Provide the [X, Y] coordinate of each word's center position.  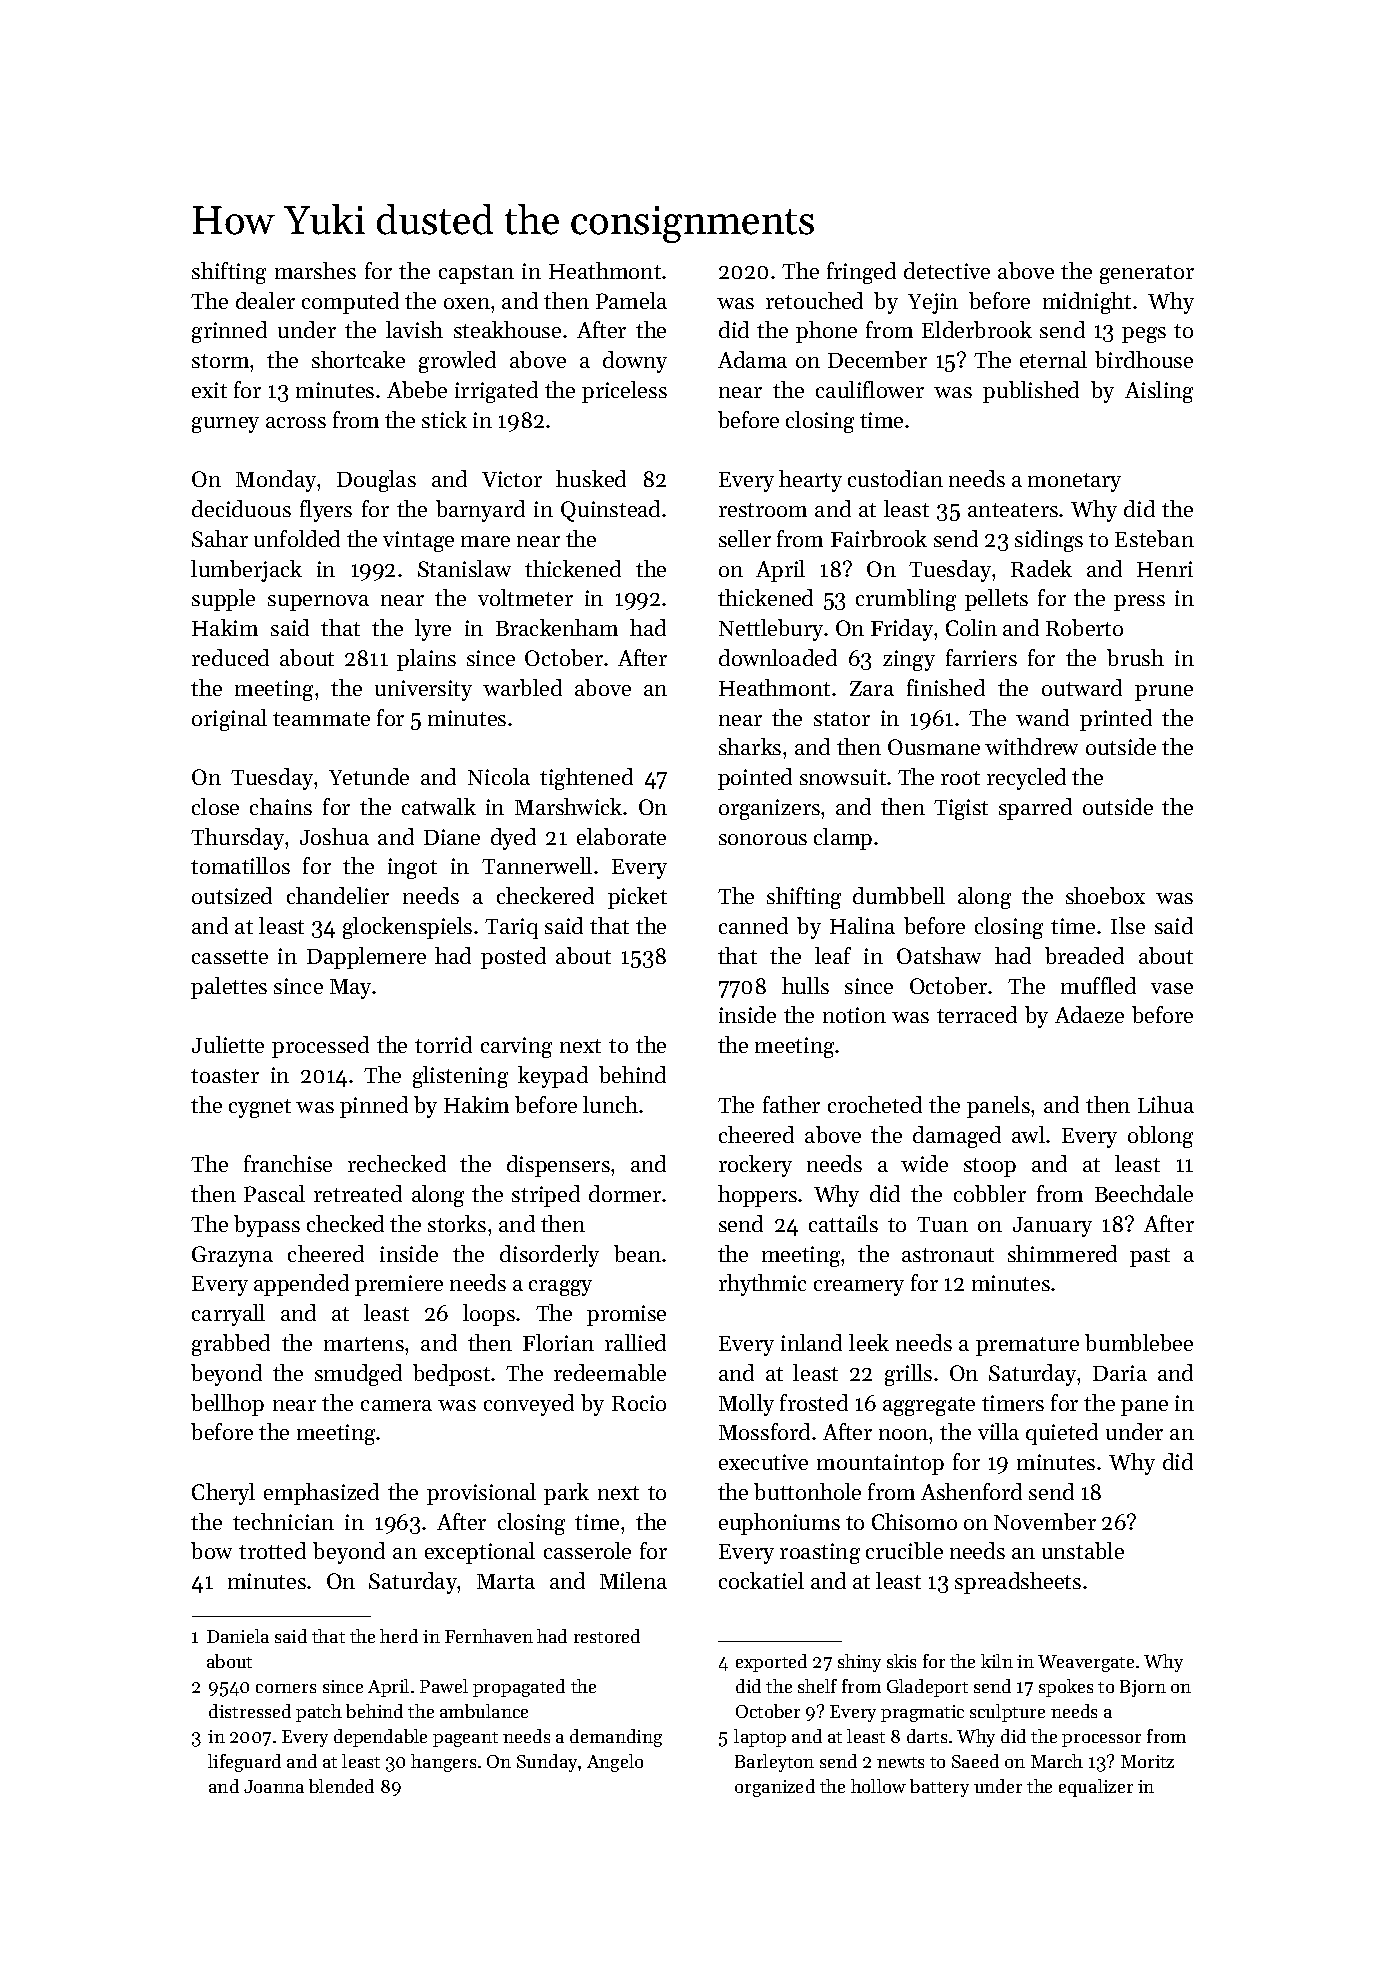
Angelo [615, 1763]
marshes [315, 270]
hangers [443, 1763]
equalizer [1096, 1788]
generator [1147, 274]
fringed [861, 273]
